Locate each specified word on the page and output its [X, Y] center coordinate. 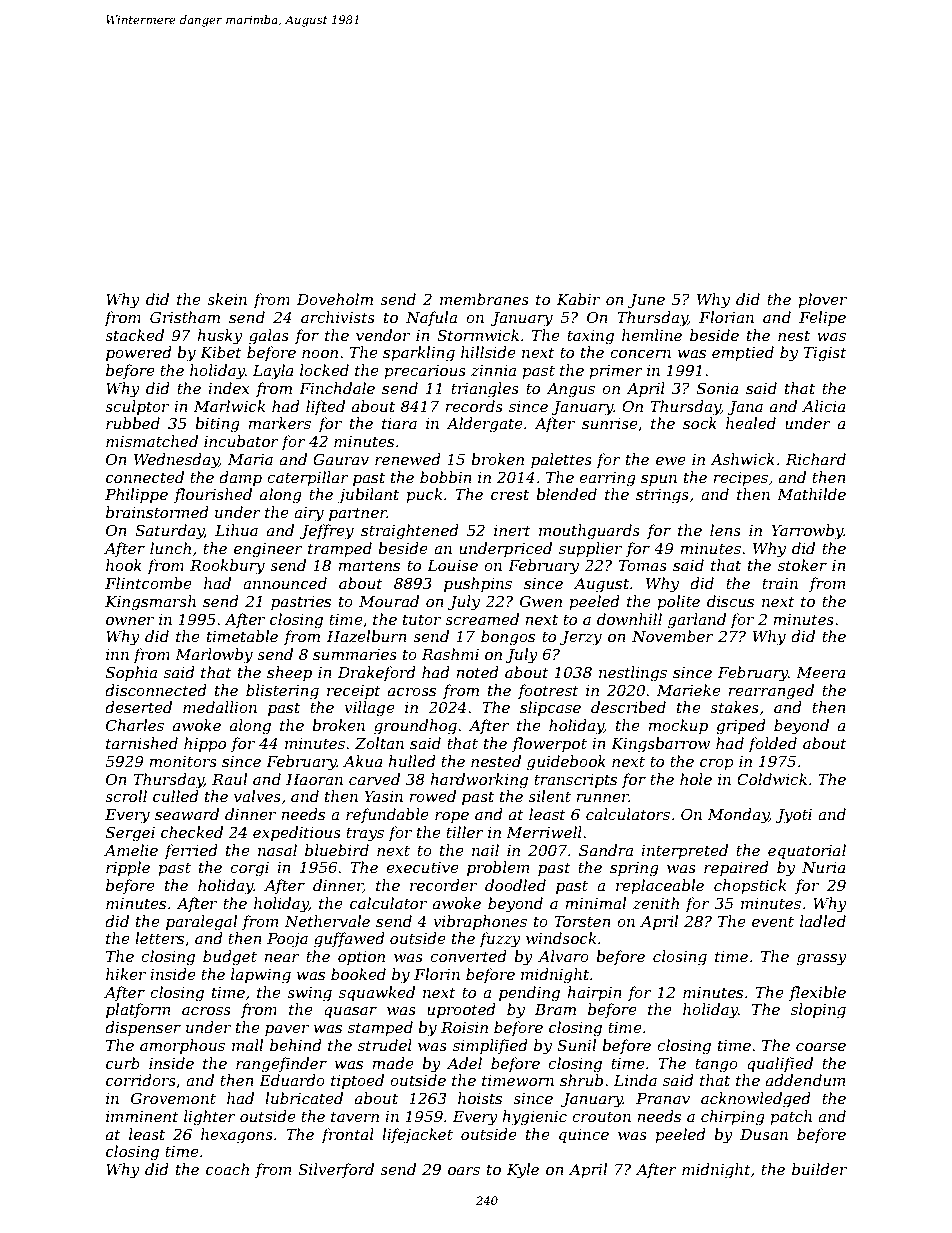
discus [730, 601]
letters [159, 938]
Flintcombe [148, 583]
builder [819, 1169]
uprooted [461, 1010]
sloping [818, 1011]
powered [139, 353]
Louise [452, 565]
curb [123, 1063]
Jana [745, 408]
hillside [488, 352]
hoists [480, 1098]
